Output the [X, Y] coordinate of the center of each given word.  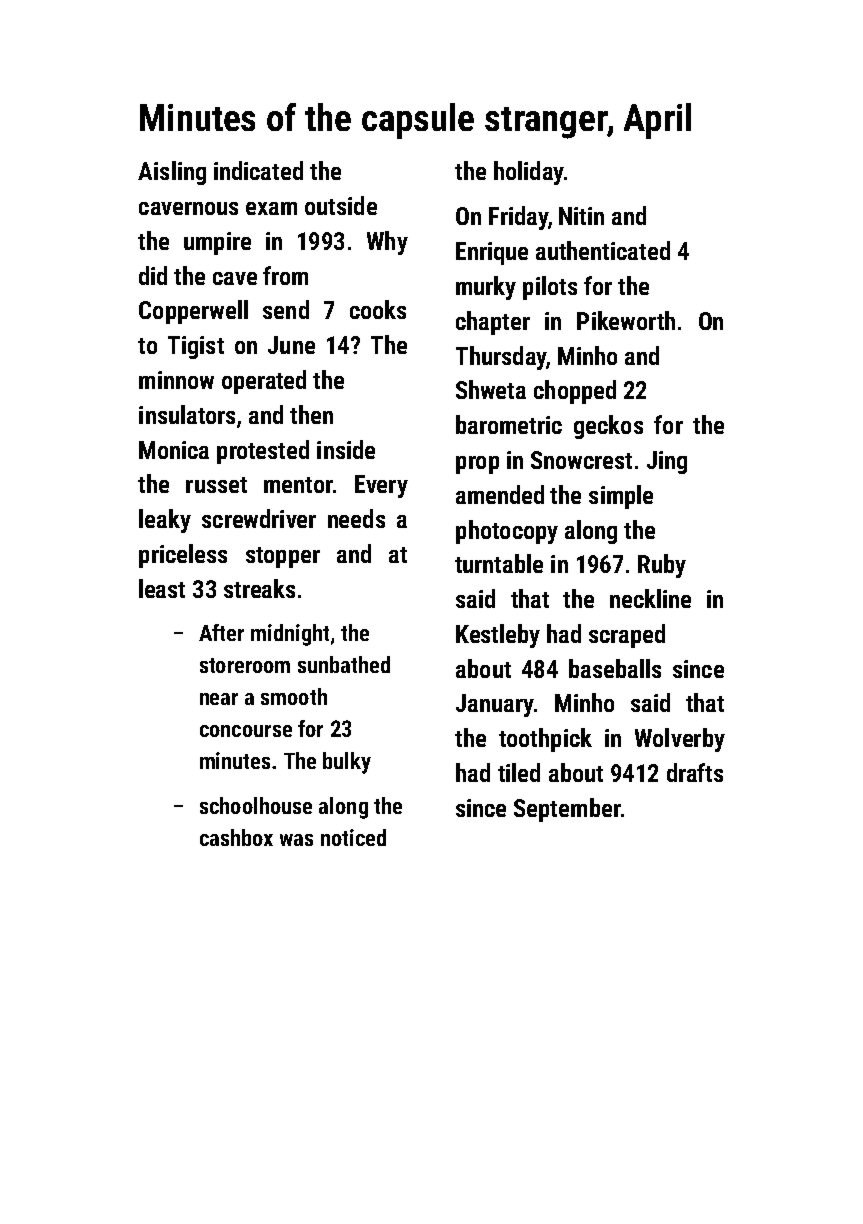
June [291, 345]
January [495, 705]
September [567, 810]
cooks [378, 309]
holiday [529, 173]
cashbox [236, 837]
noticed [353, 837]
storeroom [245, 665]
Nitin [581, 216]
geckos [608, 427]
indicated [258, 170]
